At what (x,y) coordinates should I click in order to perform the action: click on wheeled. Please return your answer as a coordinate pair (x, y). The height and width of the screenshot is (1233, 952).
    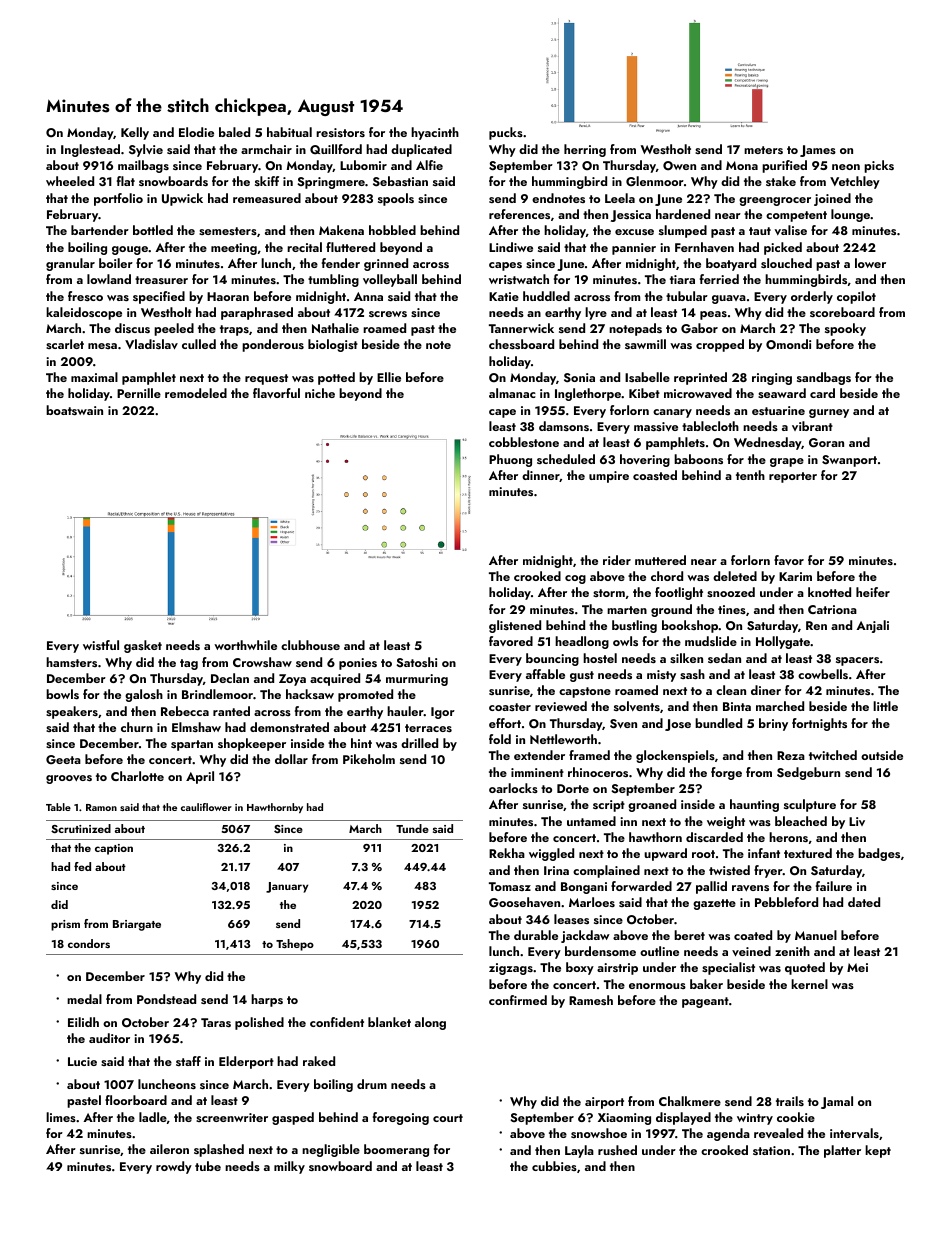
    Looking at the image, I should click on (70, 181).
